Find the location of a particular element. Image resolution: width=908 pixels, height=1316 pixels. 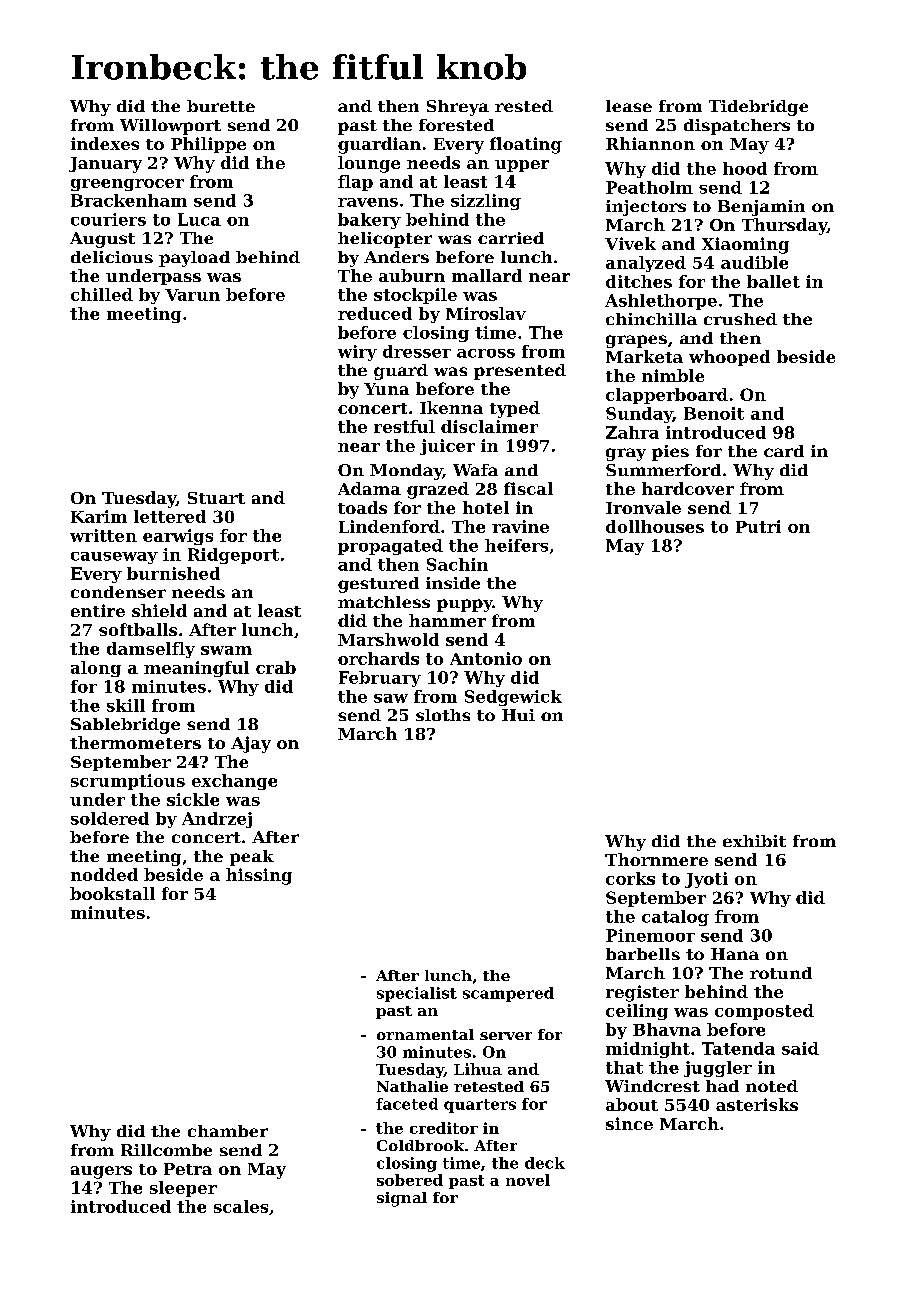

chamber is located at coordinates (228, 1131).
